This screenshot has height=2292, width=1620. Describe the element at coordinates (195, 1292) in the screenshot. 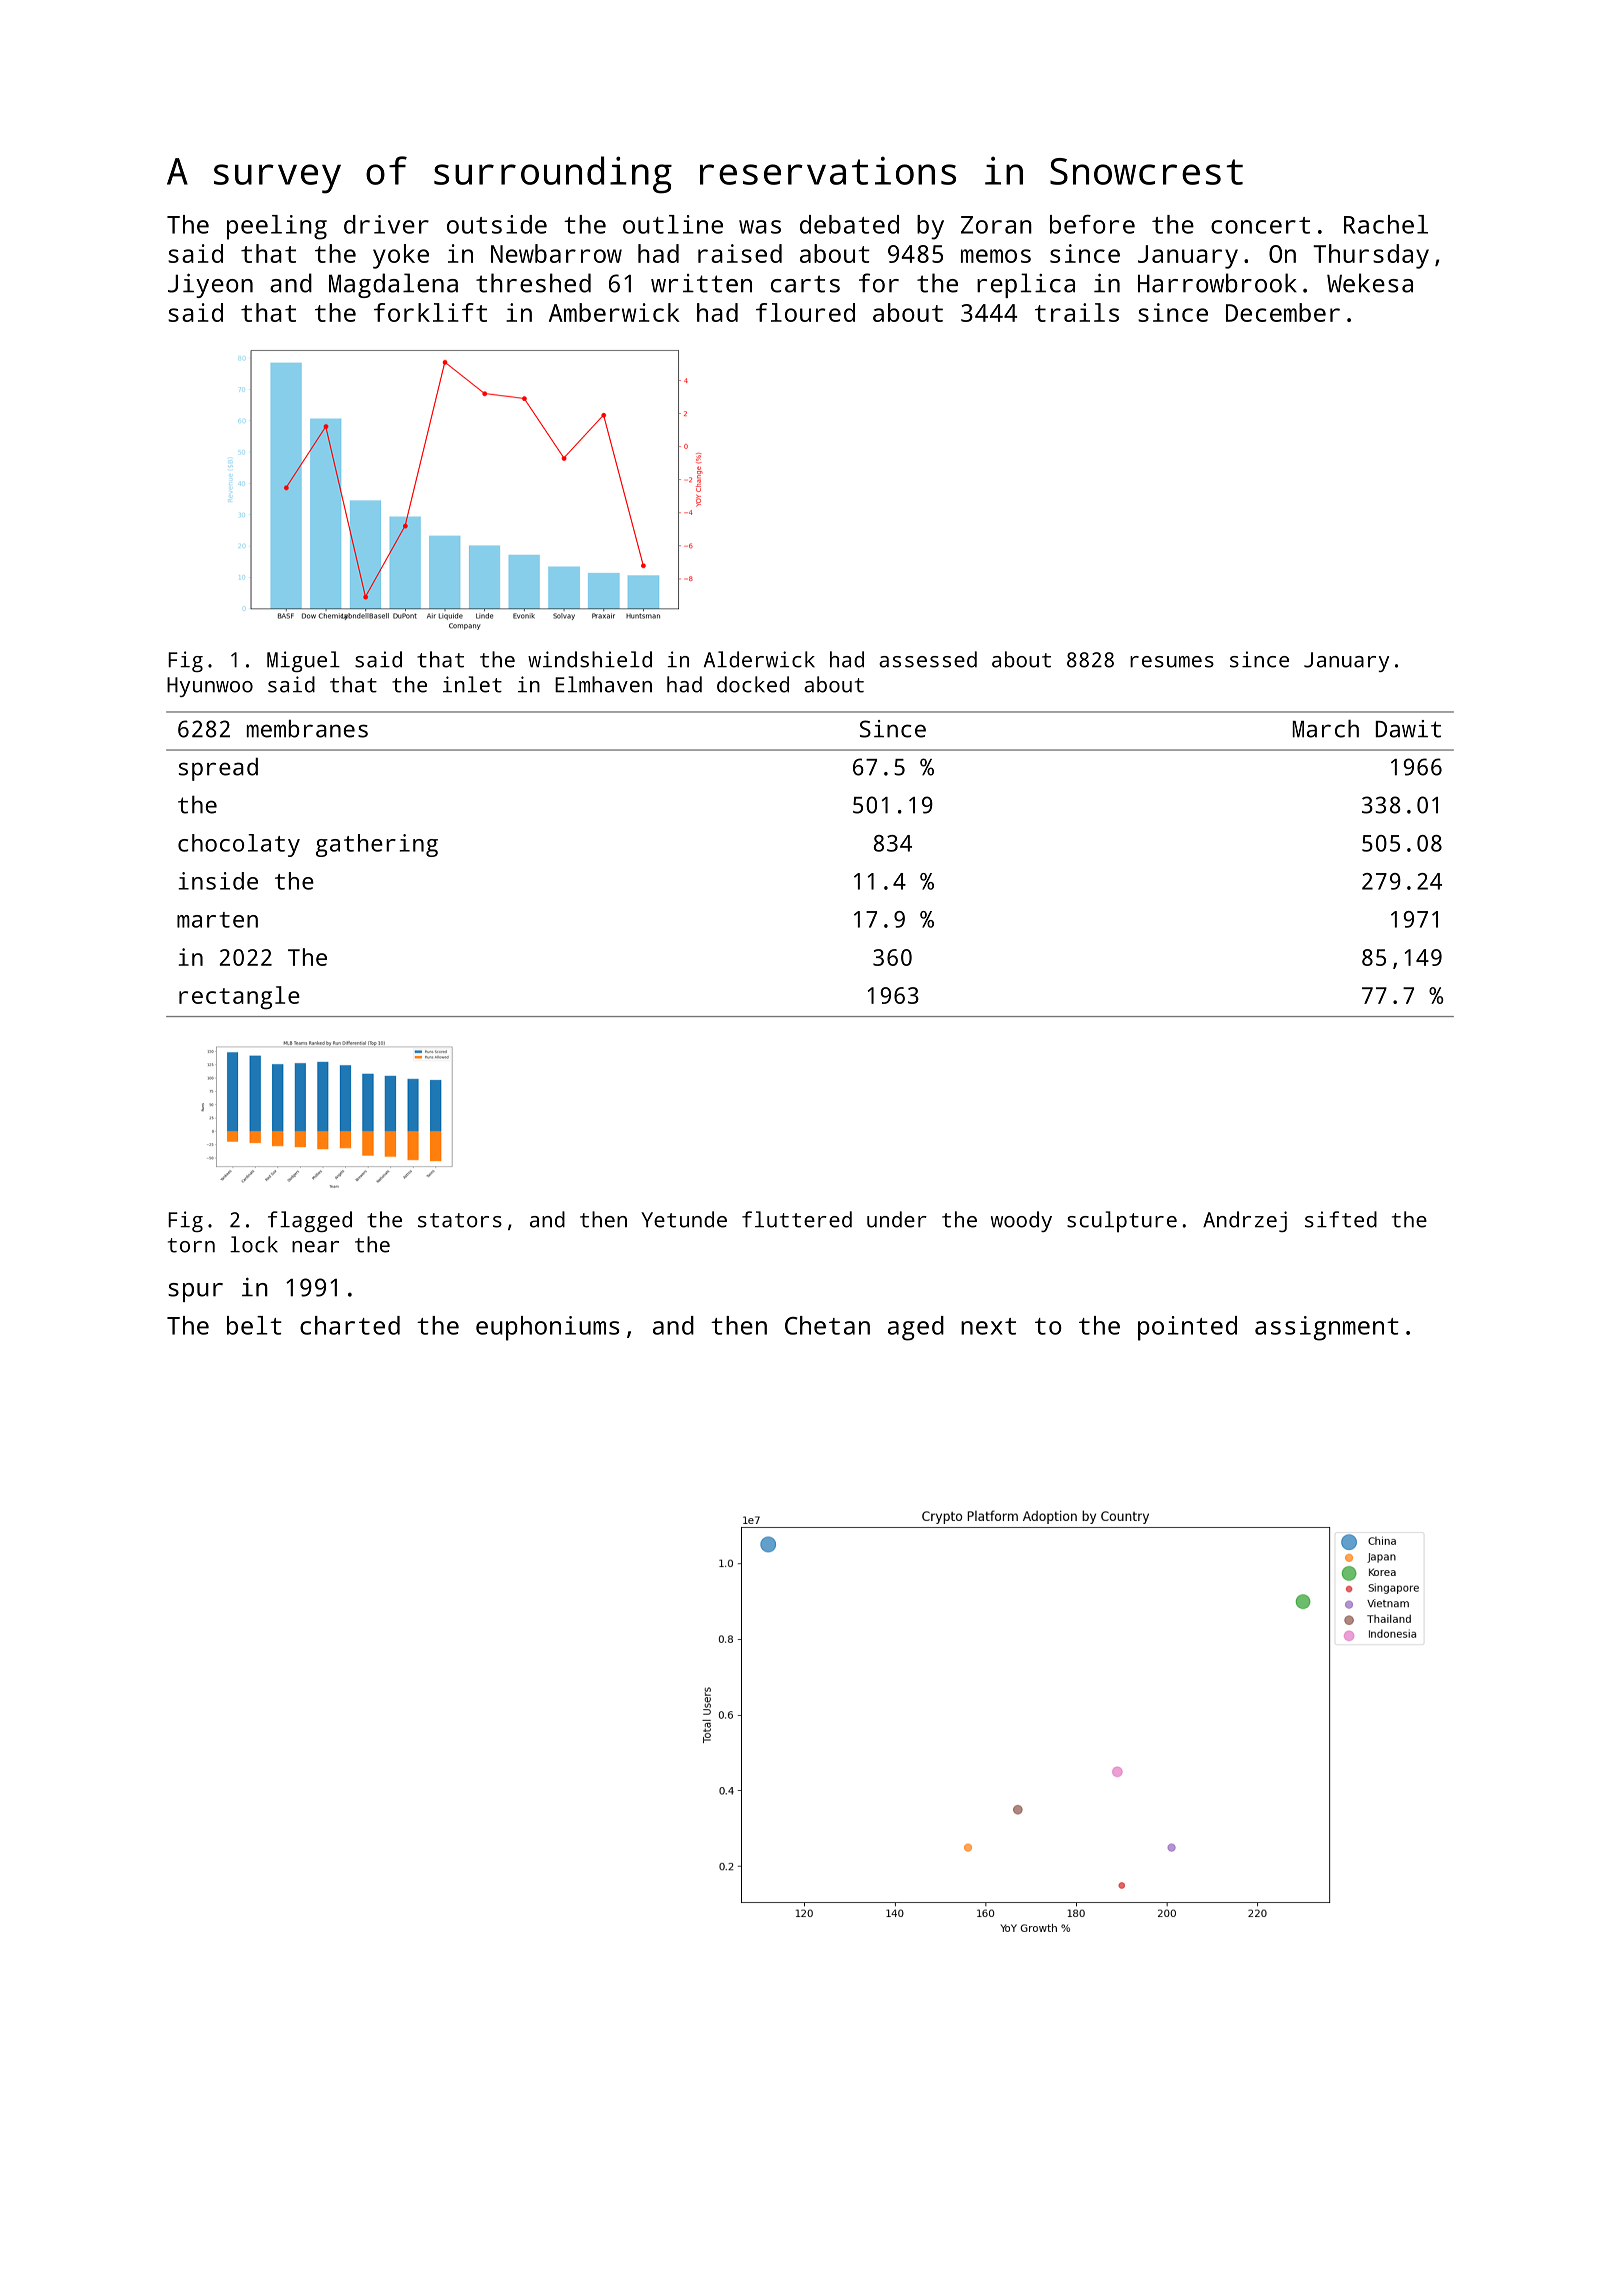

I see `spur` at that location.
